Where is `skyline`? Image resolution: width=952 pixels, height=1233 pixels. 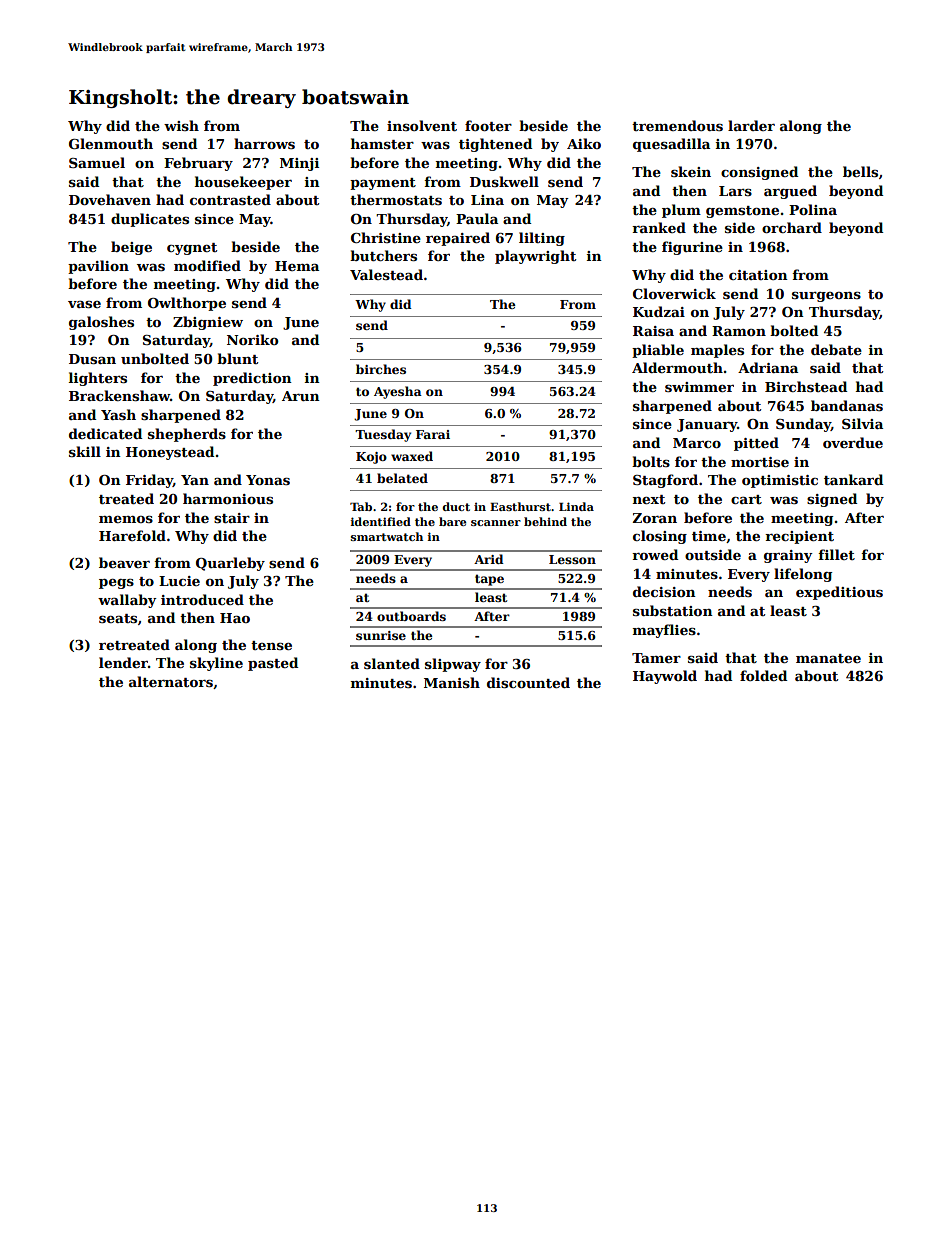 skyline is located at coordinates (216, 664).
